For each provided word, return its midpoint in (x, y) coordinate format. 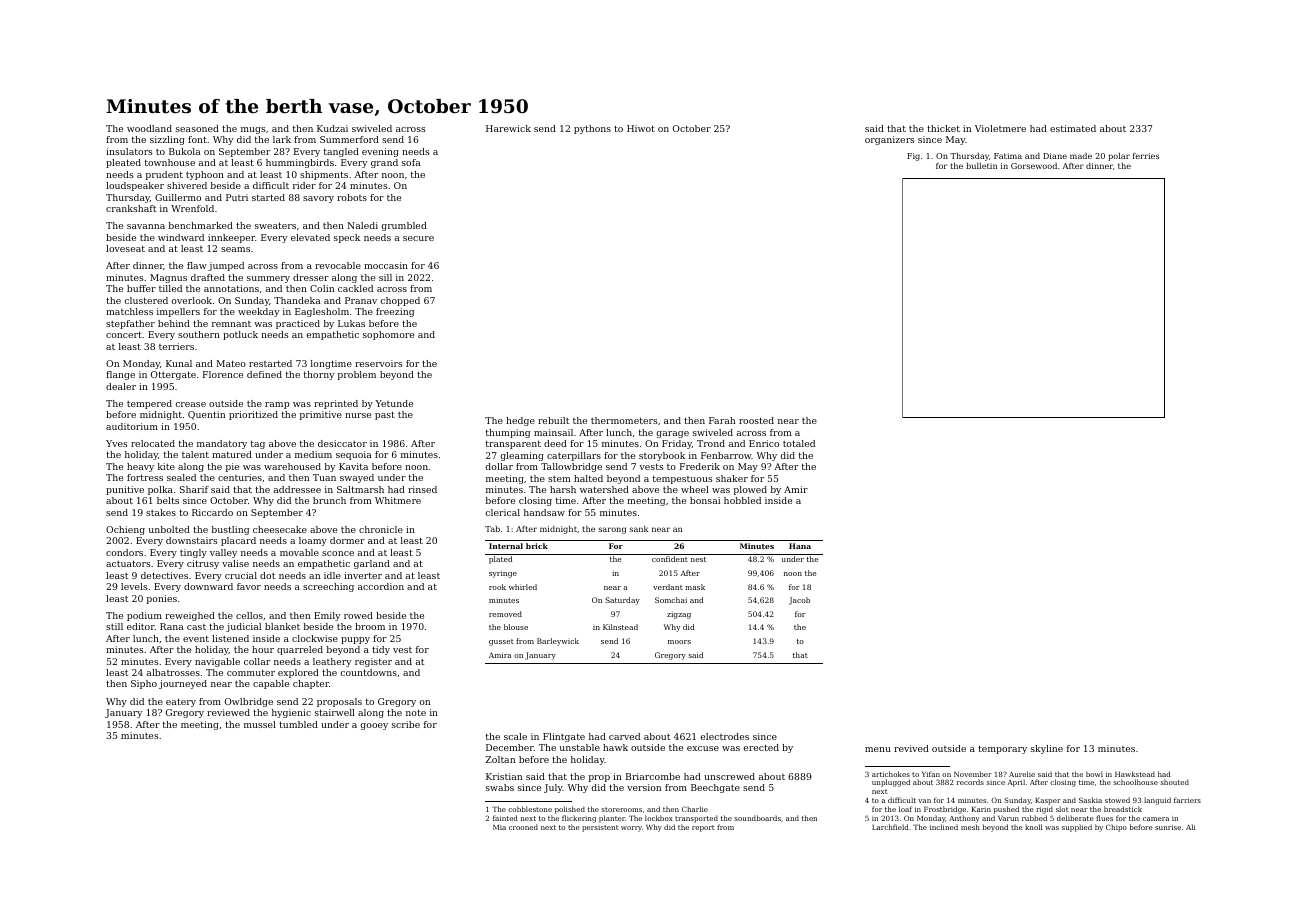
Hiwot (641, 128)
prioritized (253, 415)
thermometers (624, 420)
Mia (499, 827)
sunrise (1168, 827)
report (703, 828)
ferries (1146, 156)
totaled (799, 443)
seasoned (197, 128)
